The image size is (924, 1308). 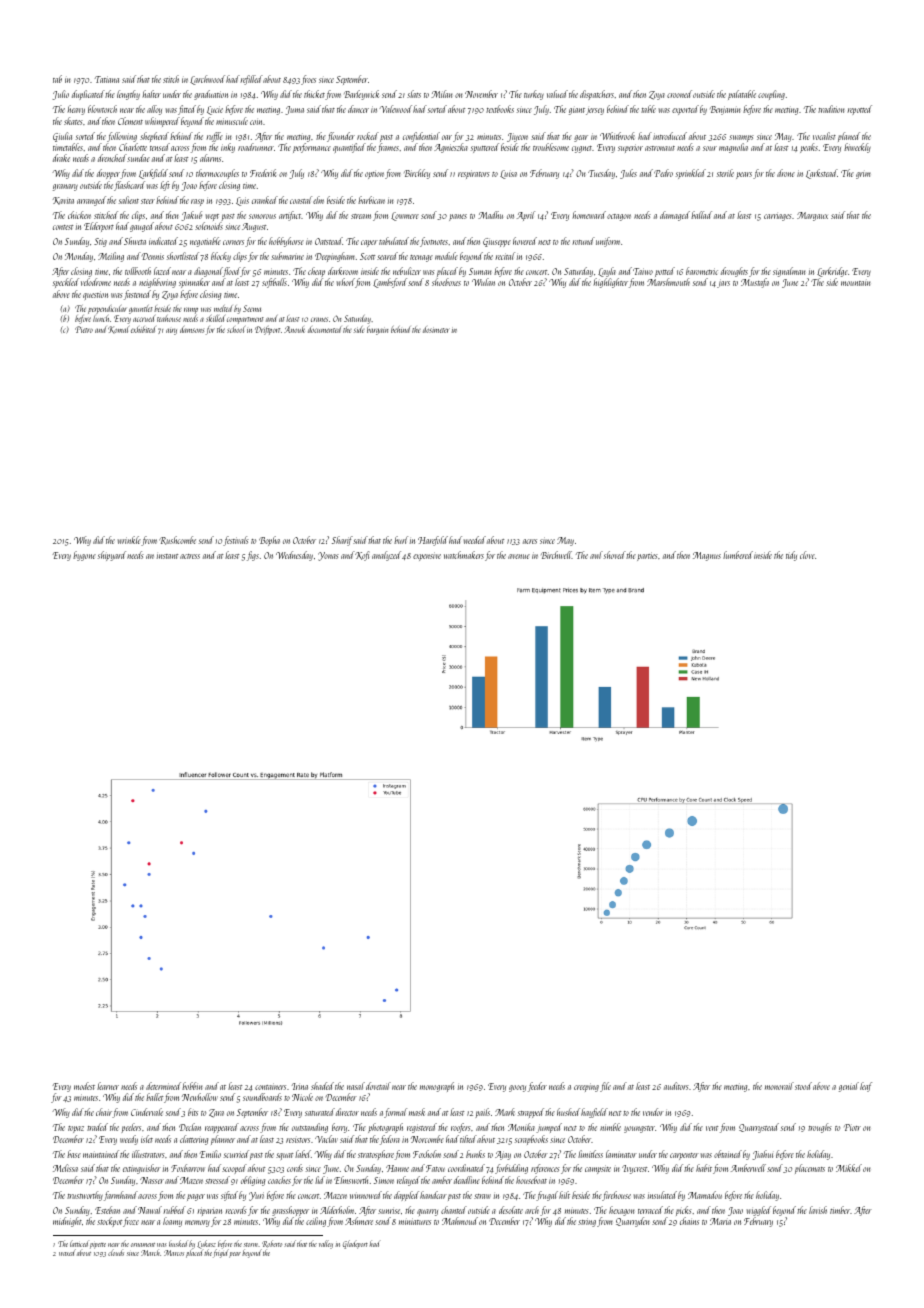 I want to click on flood, so click(x=232, y=272).
